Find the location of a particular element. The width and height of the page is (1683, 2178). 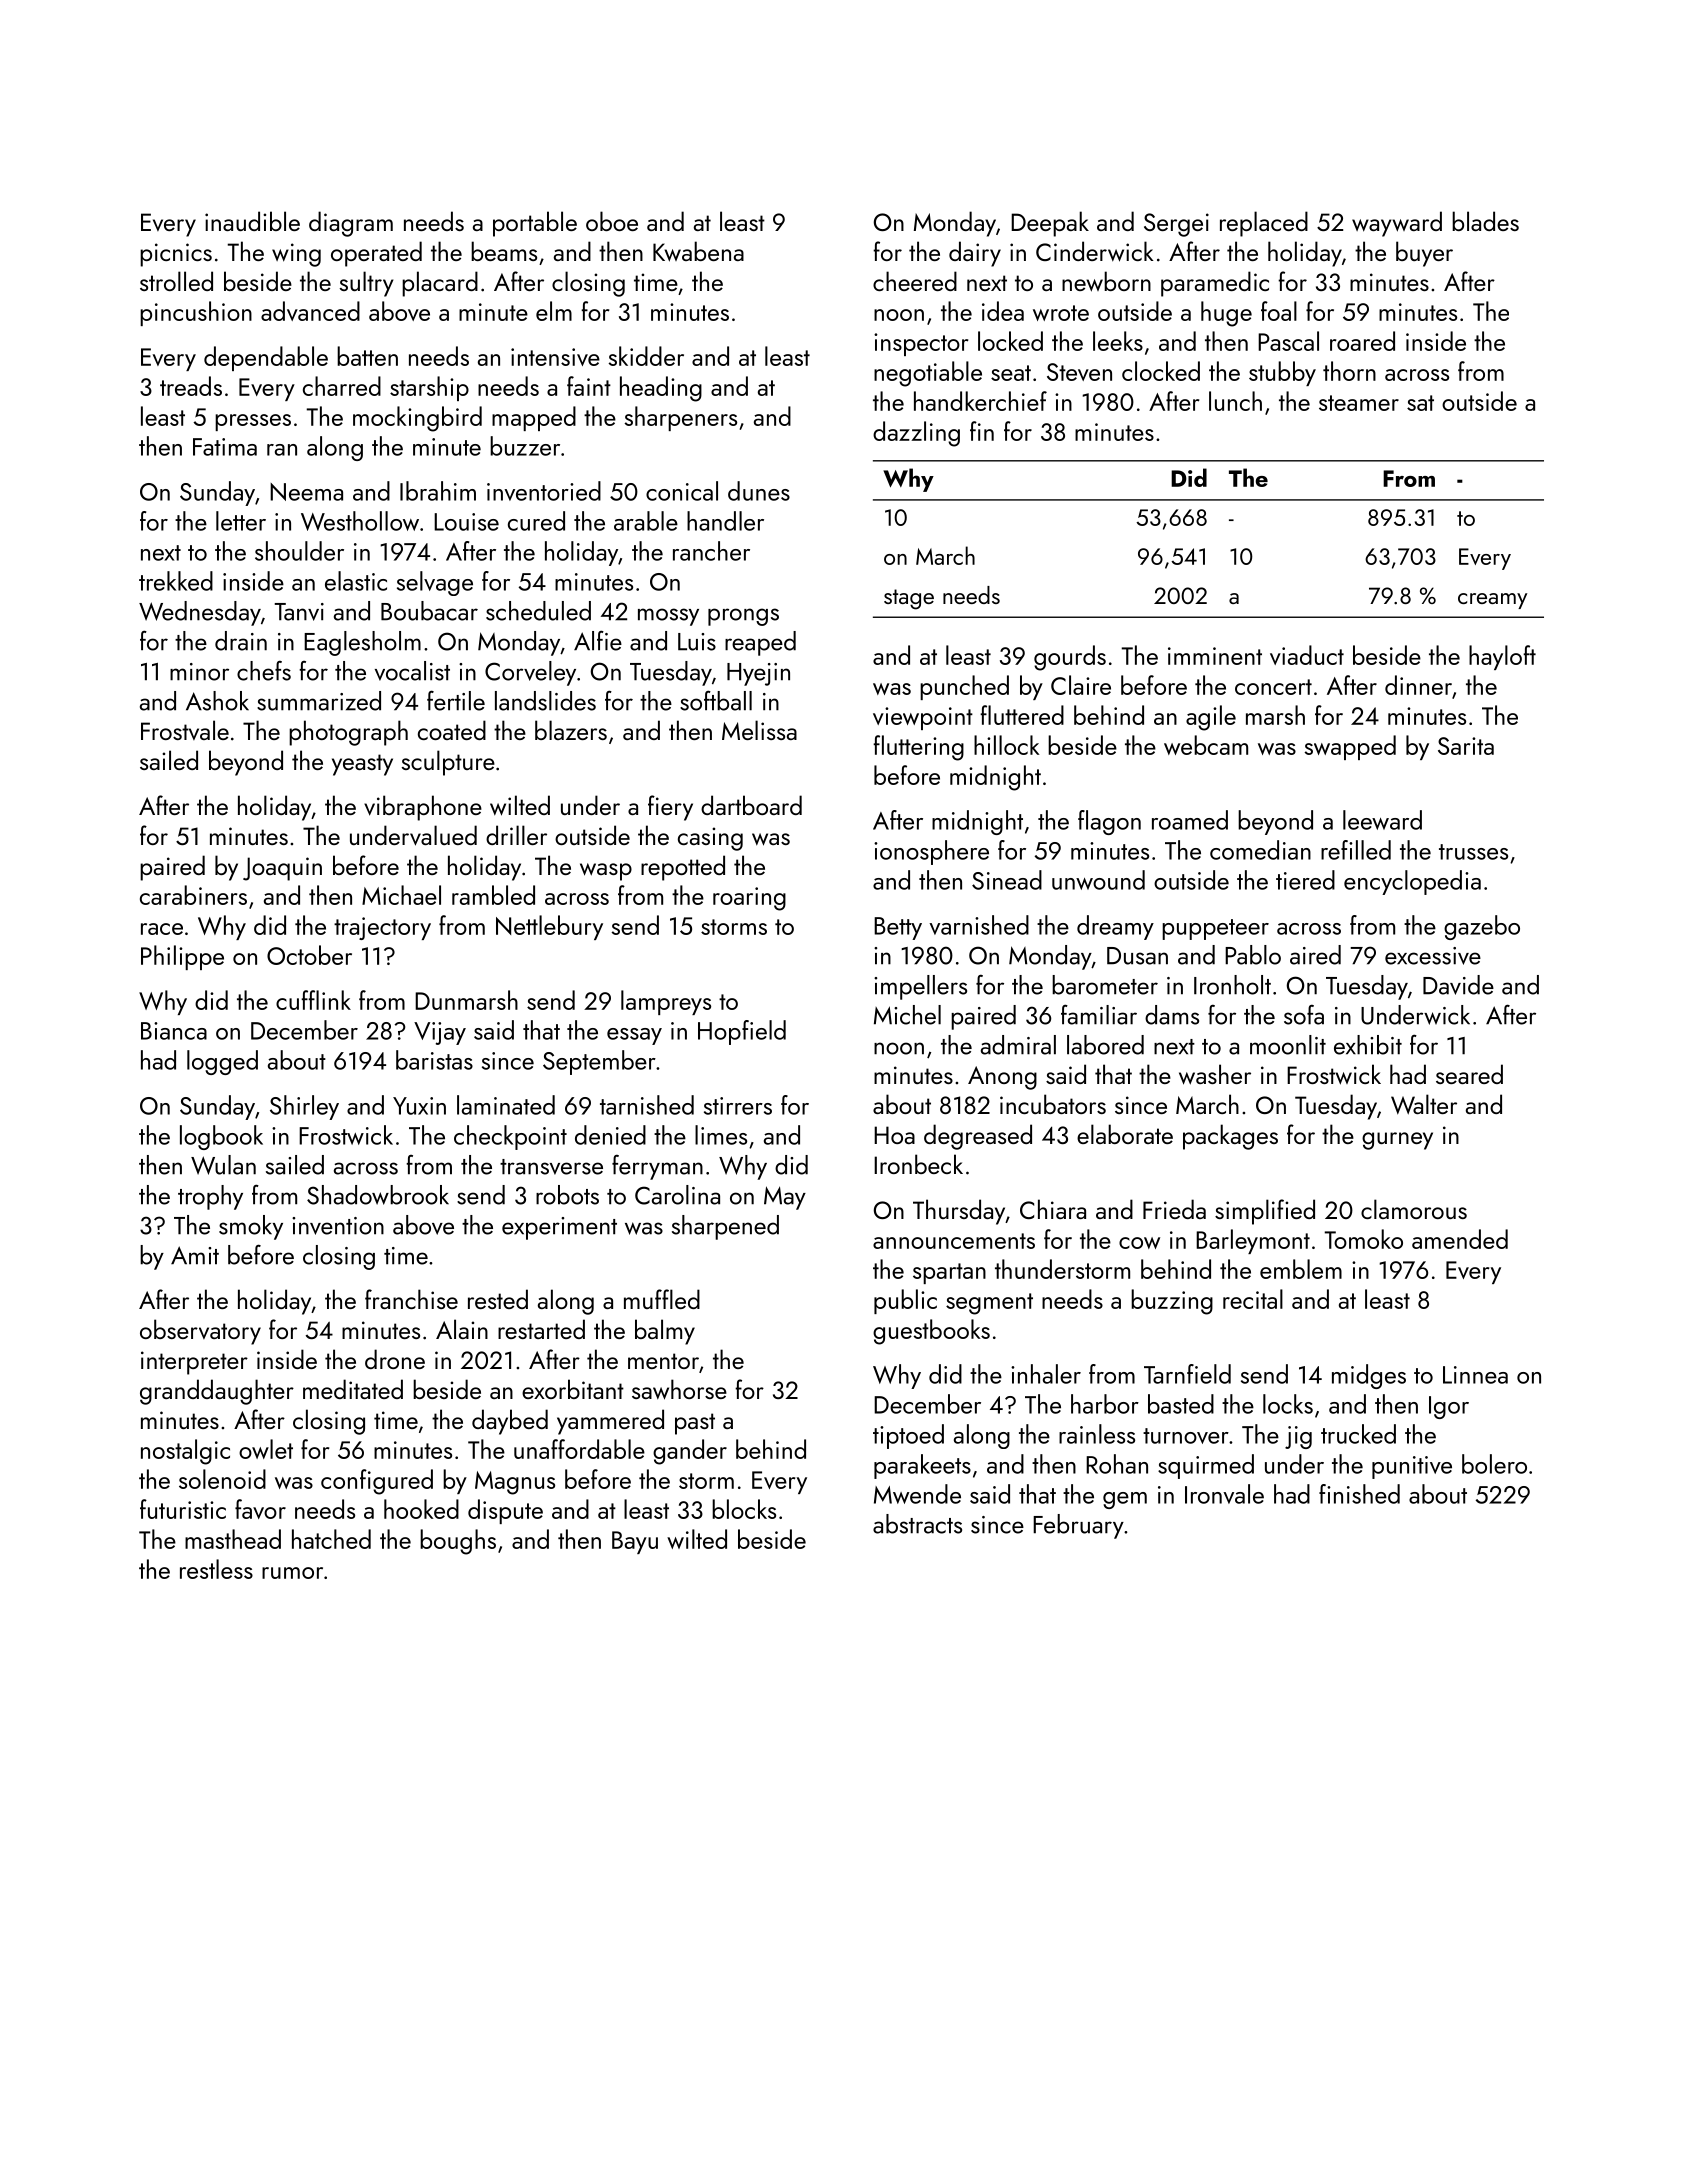

announcements is located at coordinates (954, 1241).
